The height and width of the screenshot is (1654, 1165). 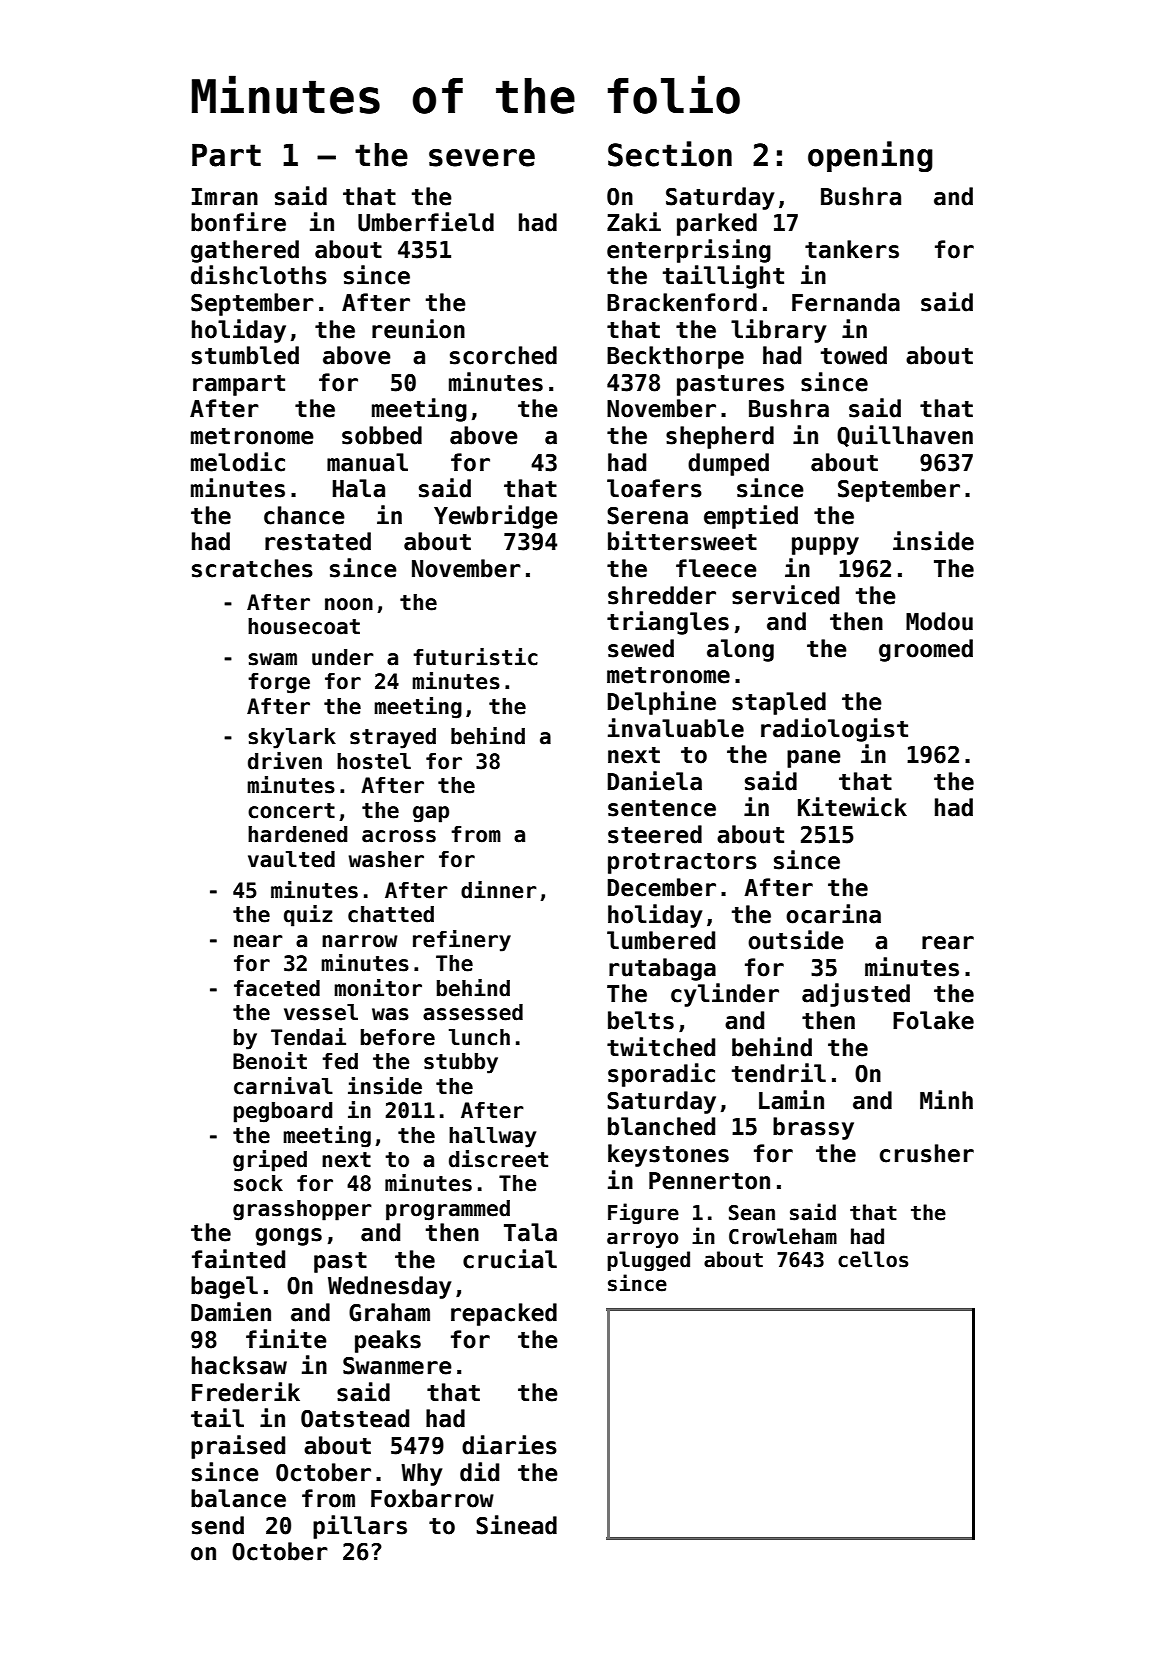 What do you see at coordinates (482, 158) in the screenshot?
I see `severe` at bounding box center [482, 158].
